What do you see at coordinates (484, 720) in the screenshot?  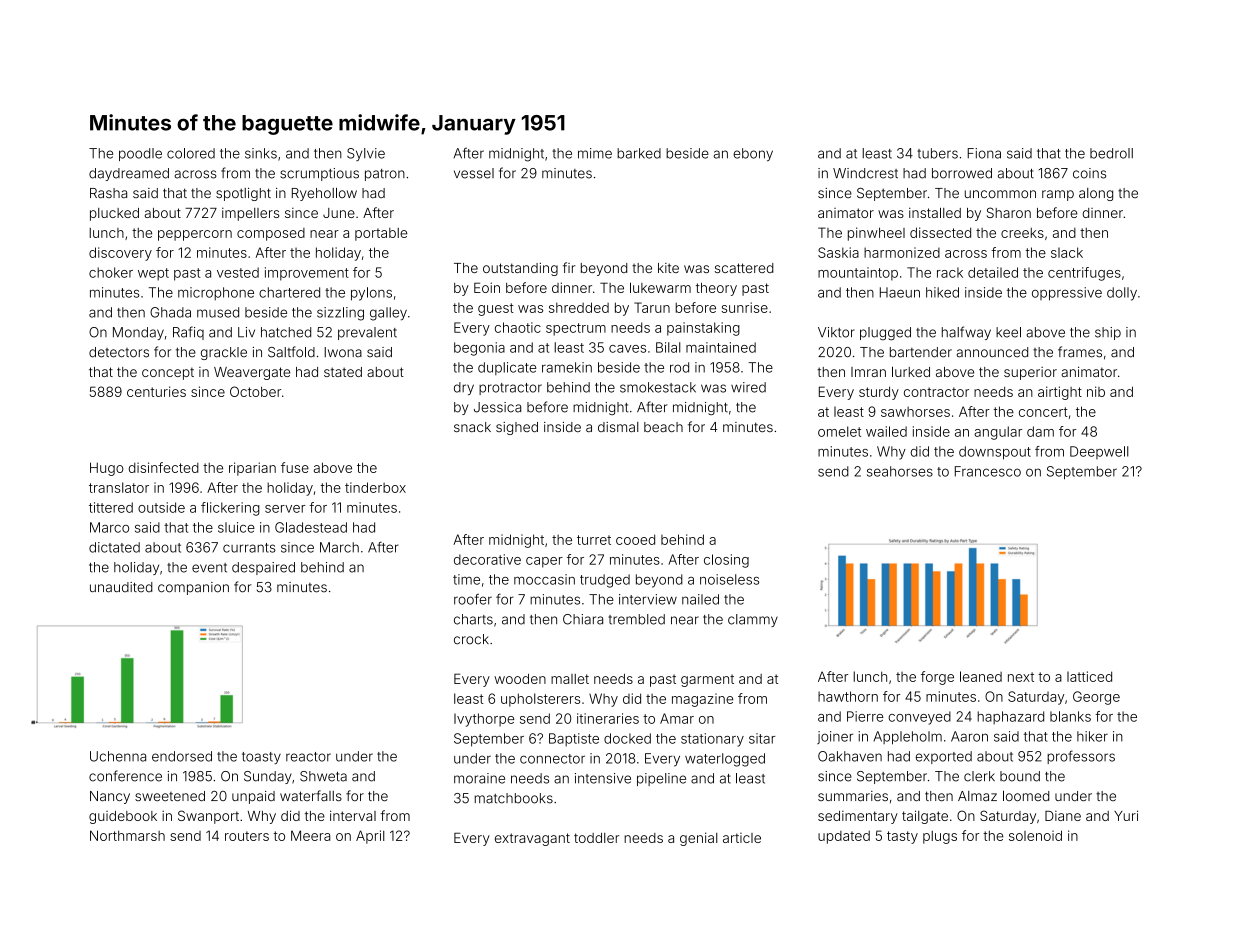 I see `Ivythorpe` at bounding box center [484, 720].
